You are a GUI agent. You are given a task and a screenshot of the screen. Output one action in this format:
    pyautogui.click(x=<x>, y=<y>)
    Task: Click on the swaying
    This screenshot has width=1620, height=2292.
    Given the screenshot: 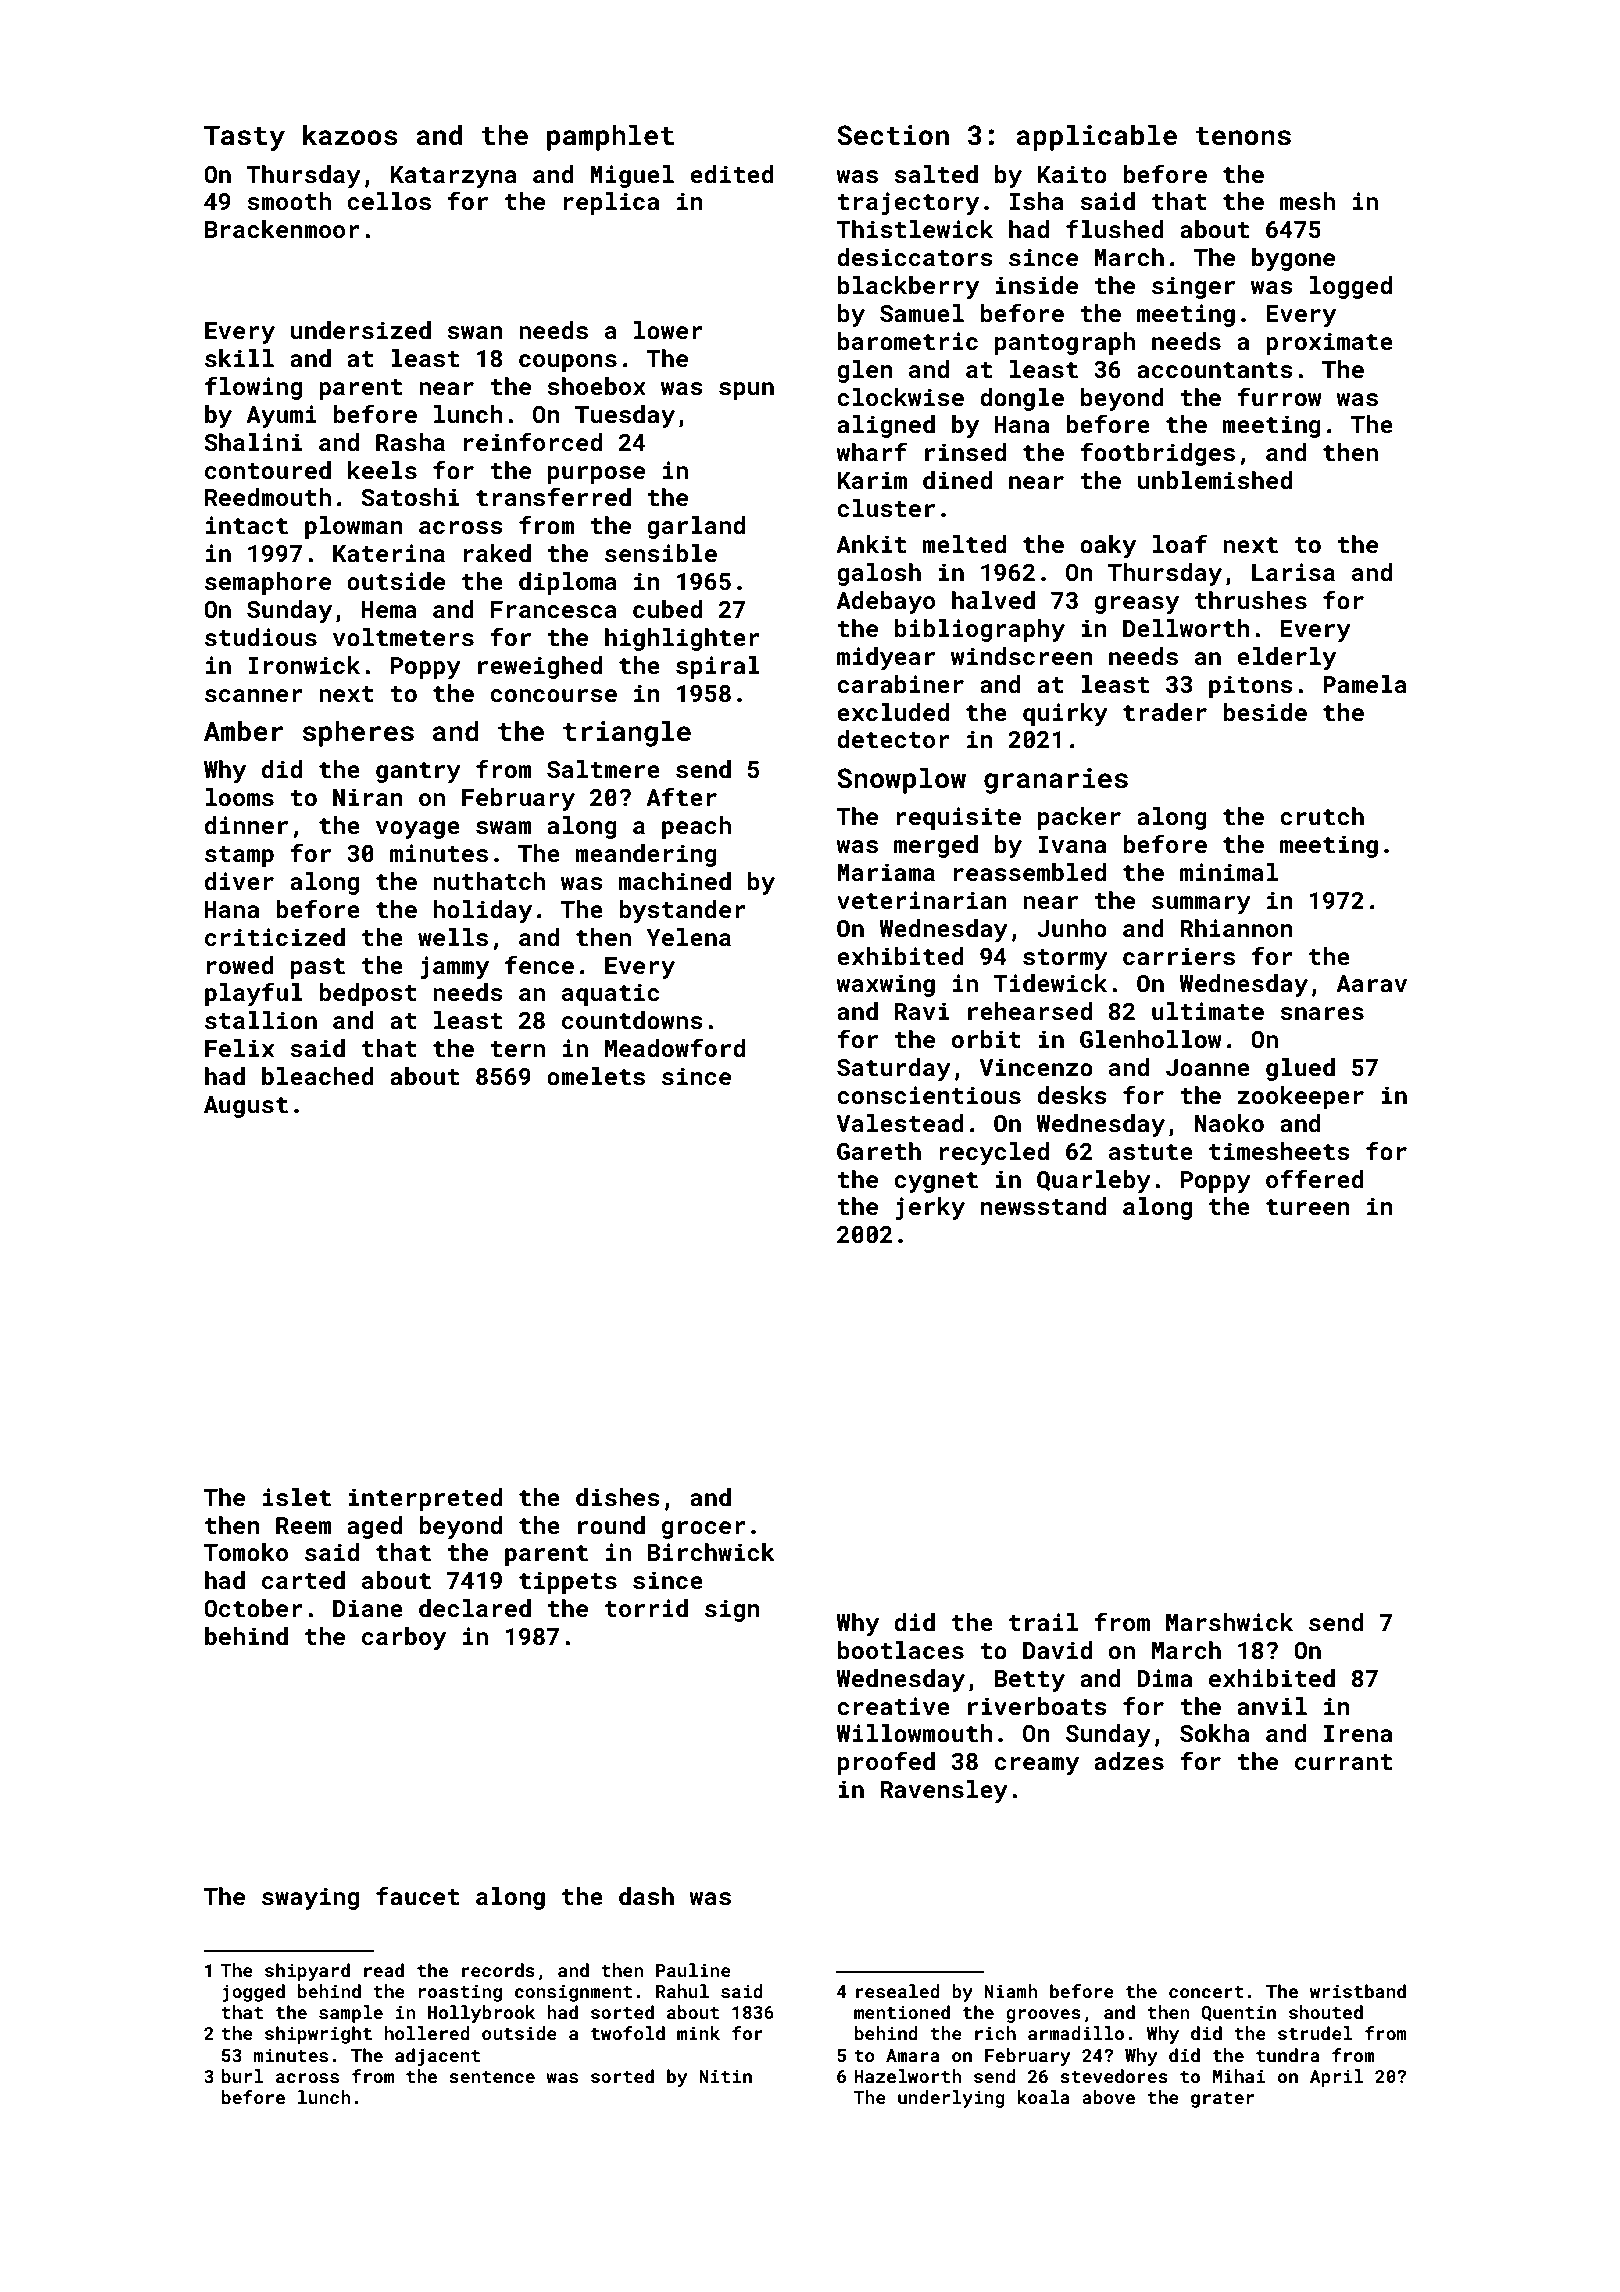 What is the action you would take?
    pyautogui.click(x=310, y=1898)
